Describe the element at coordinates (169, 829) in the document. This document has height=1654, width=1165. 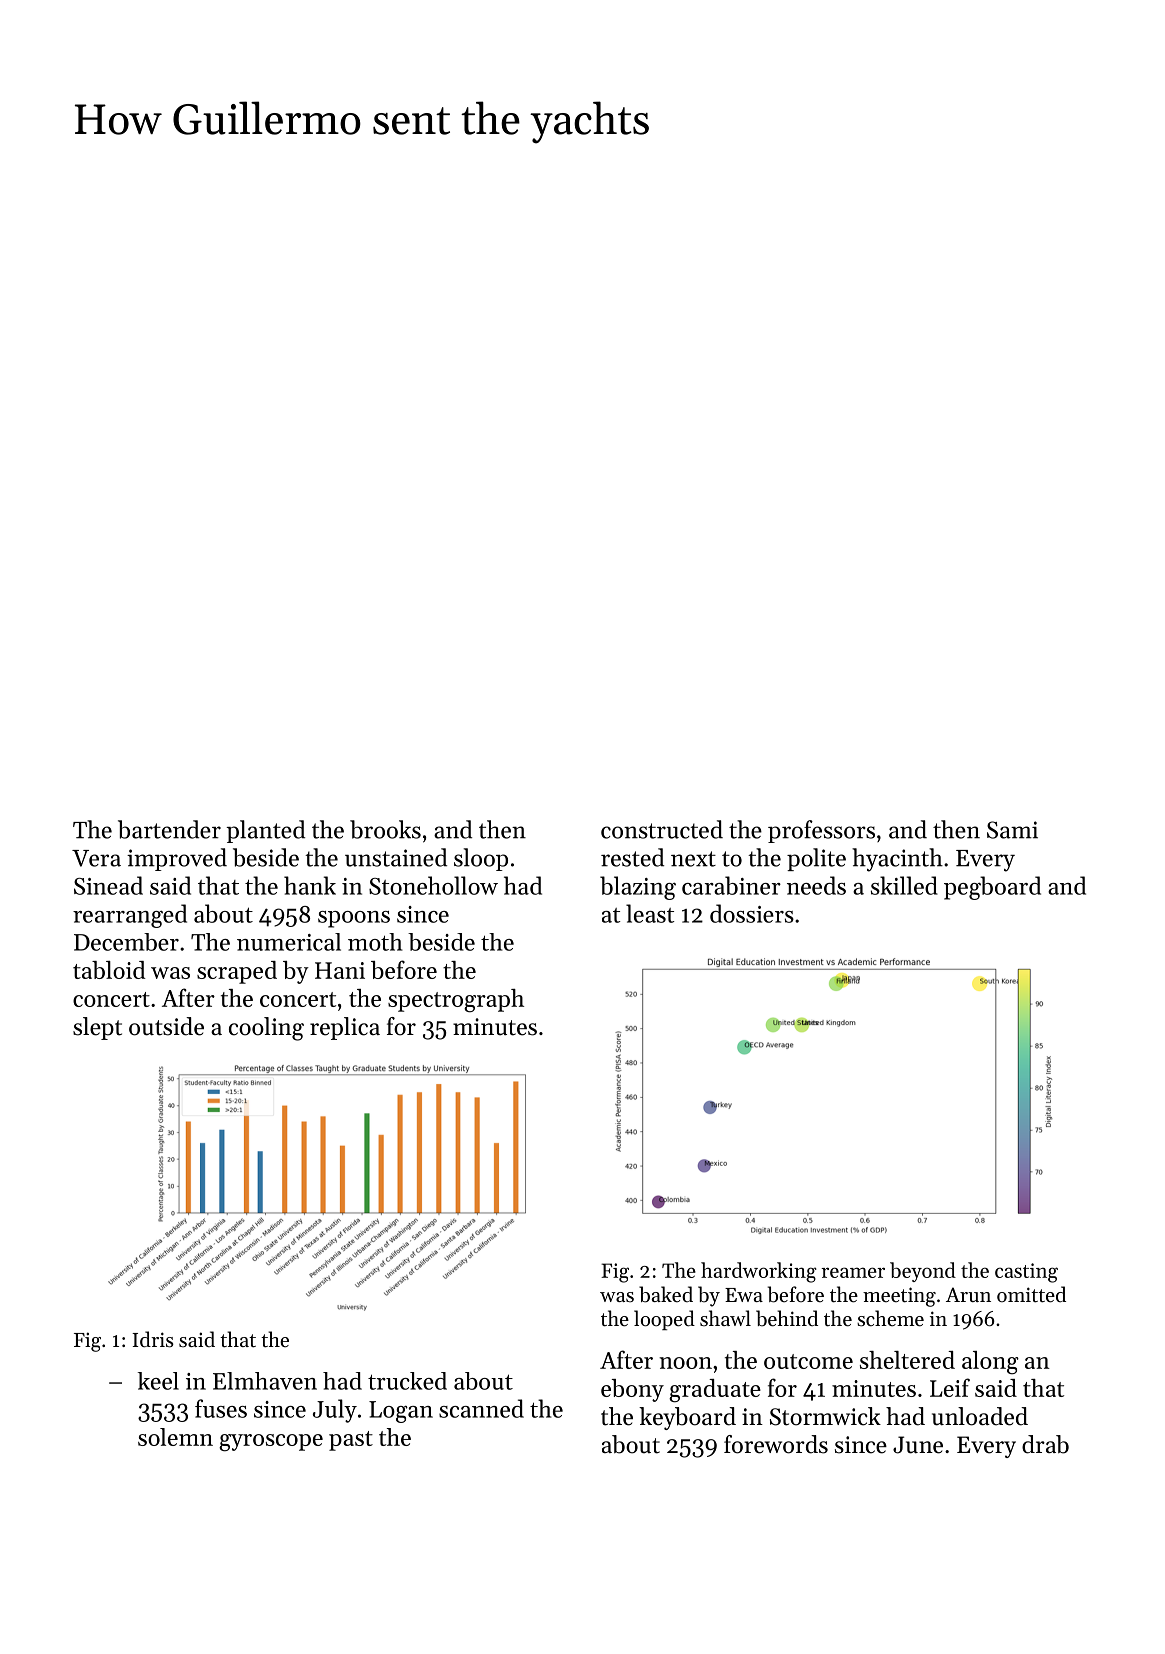
I see `bartender` at that location.
